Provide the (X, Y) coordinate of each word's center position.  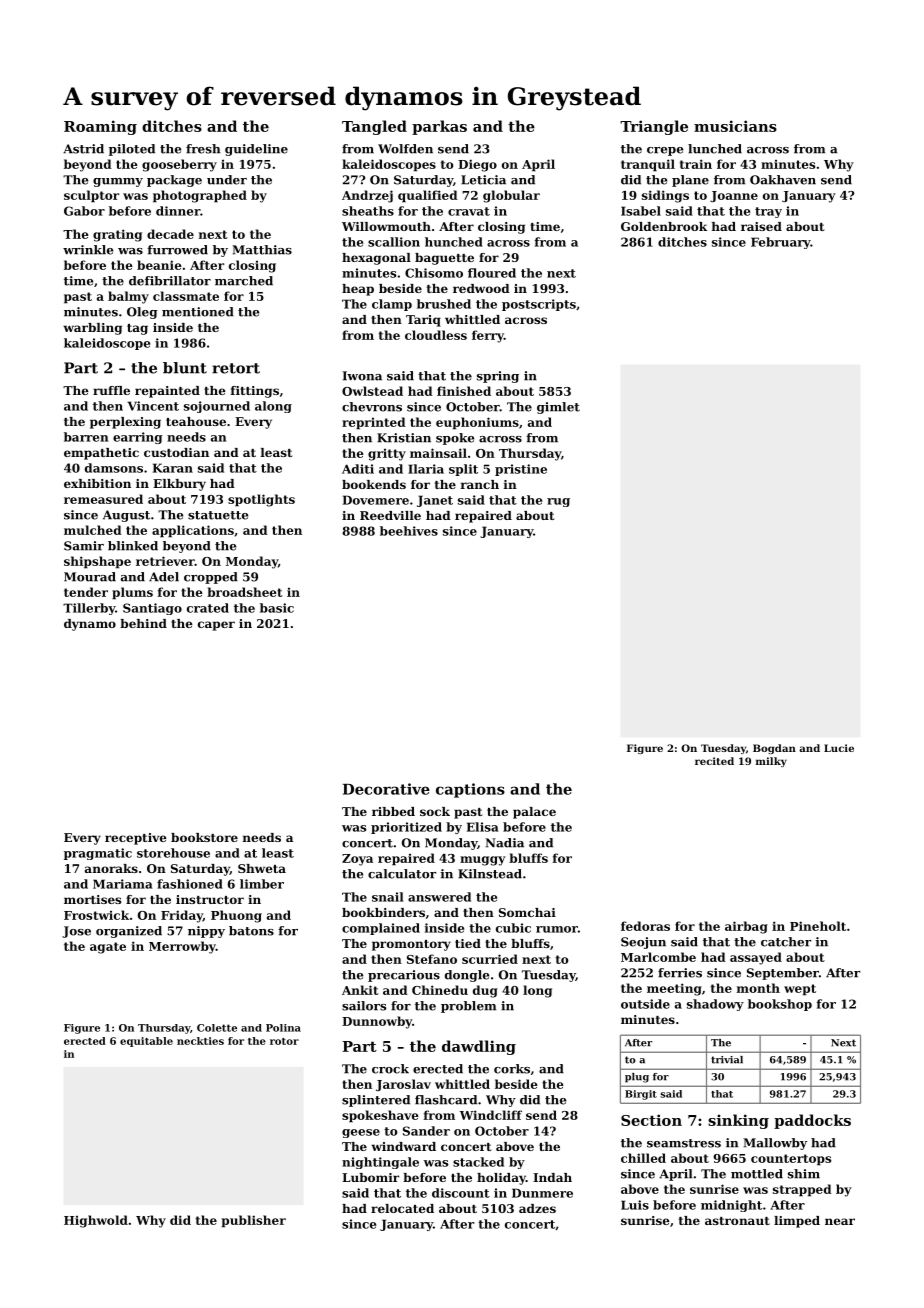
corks (512, 1069)
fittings (255, 392)
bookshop (780, 1005)
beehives (409, 531)
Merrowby (182, 947)
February (780, 243)
